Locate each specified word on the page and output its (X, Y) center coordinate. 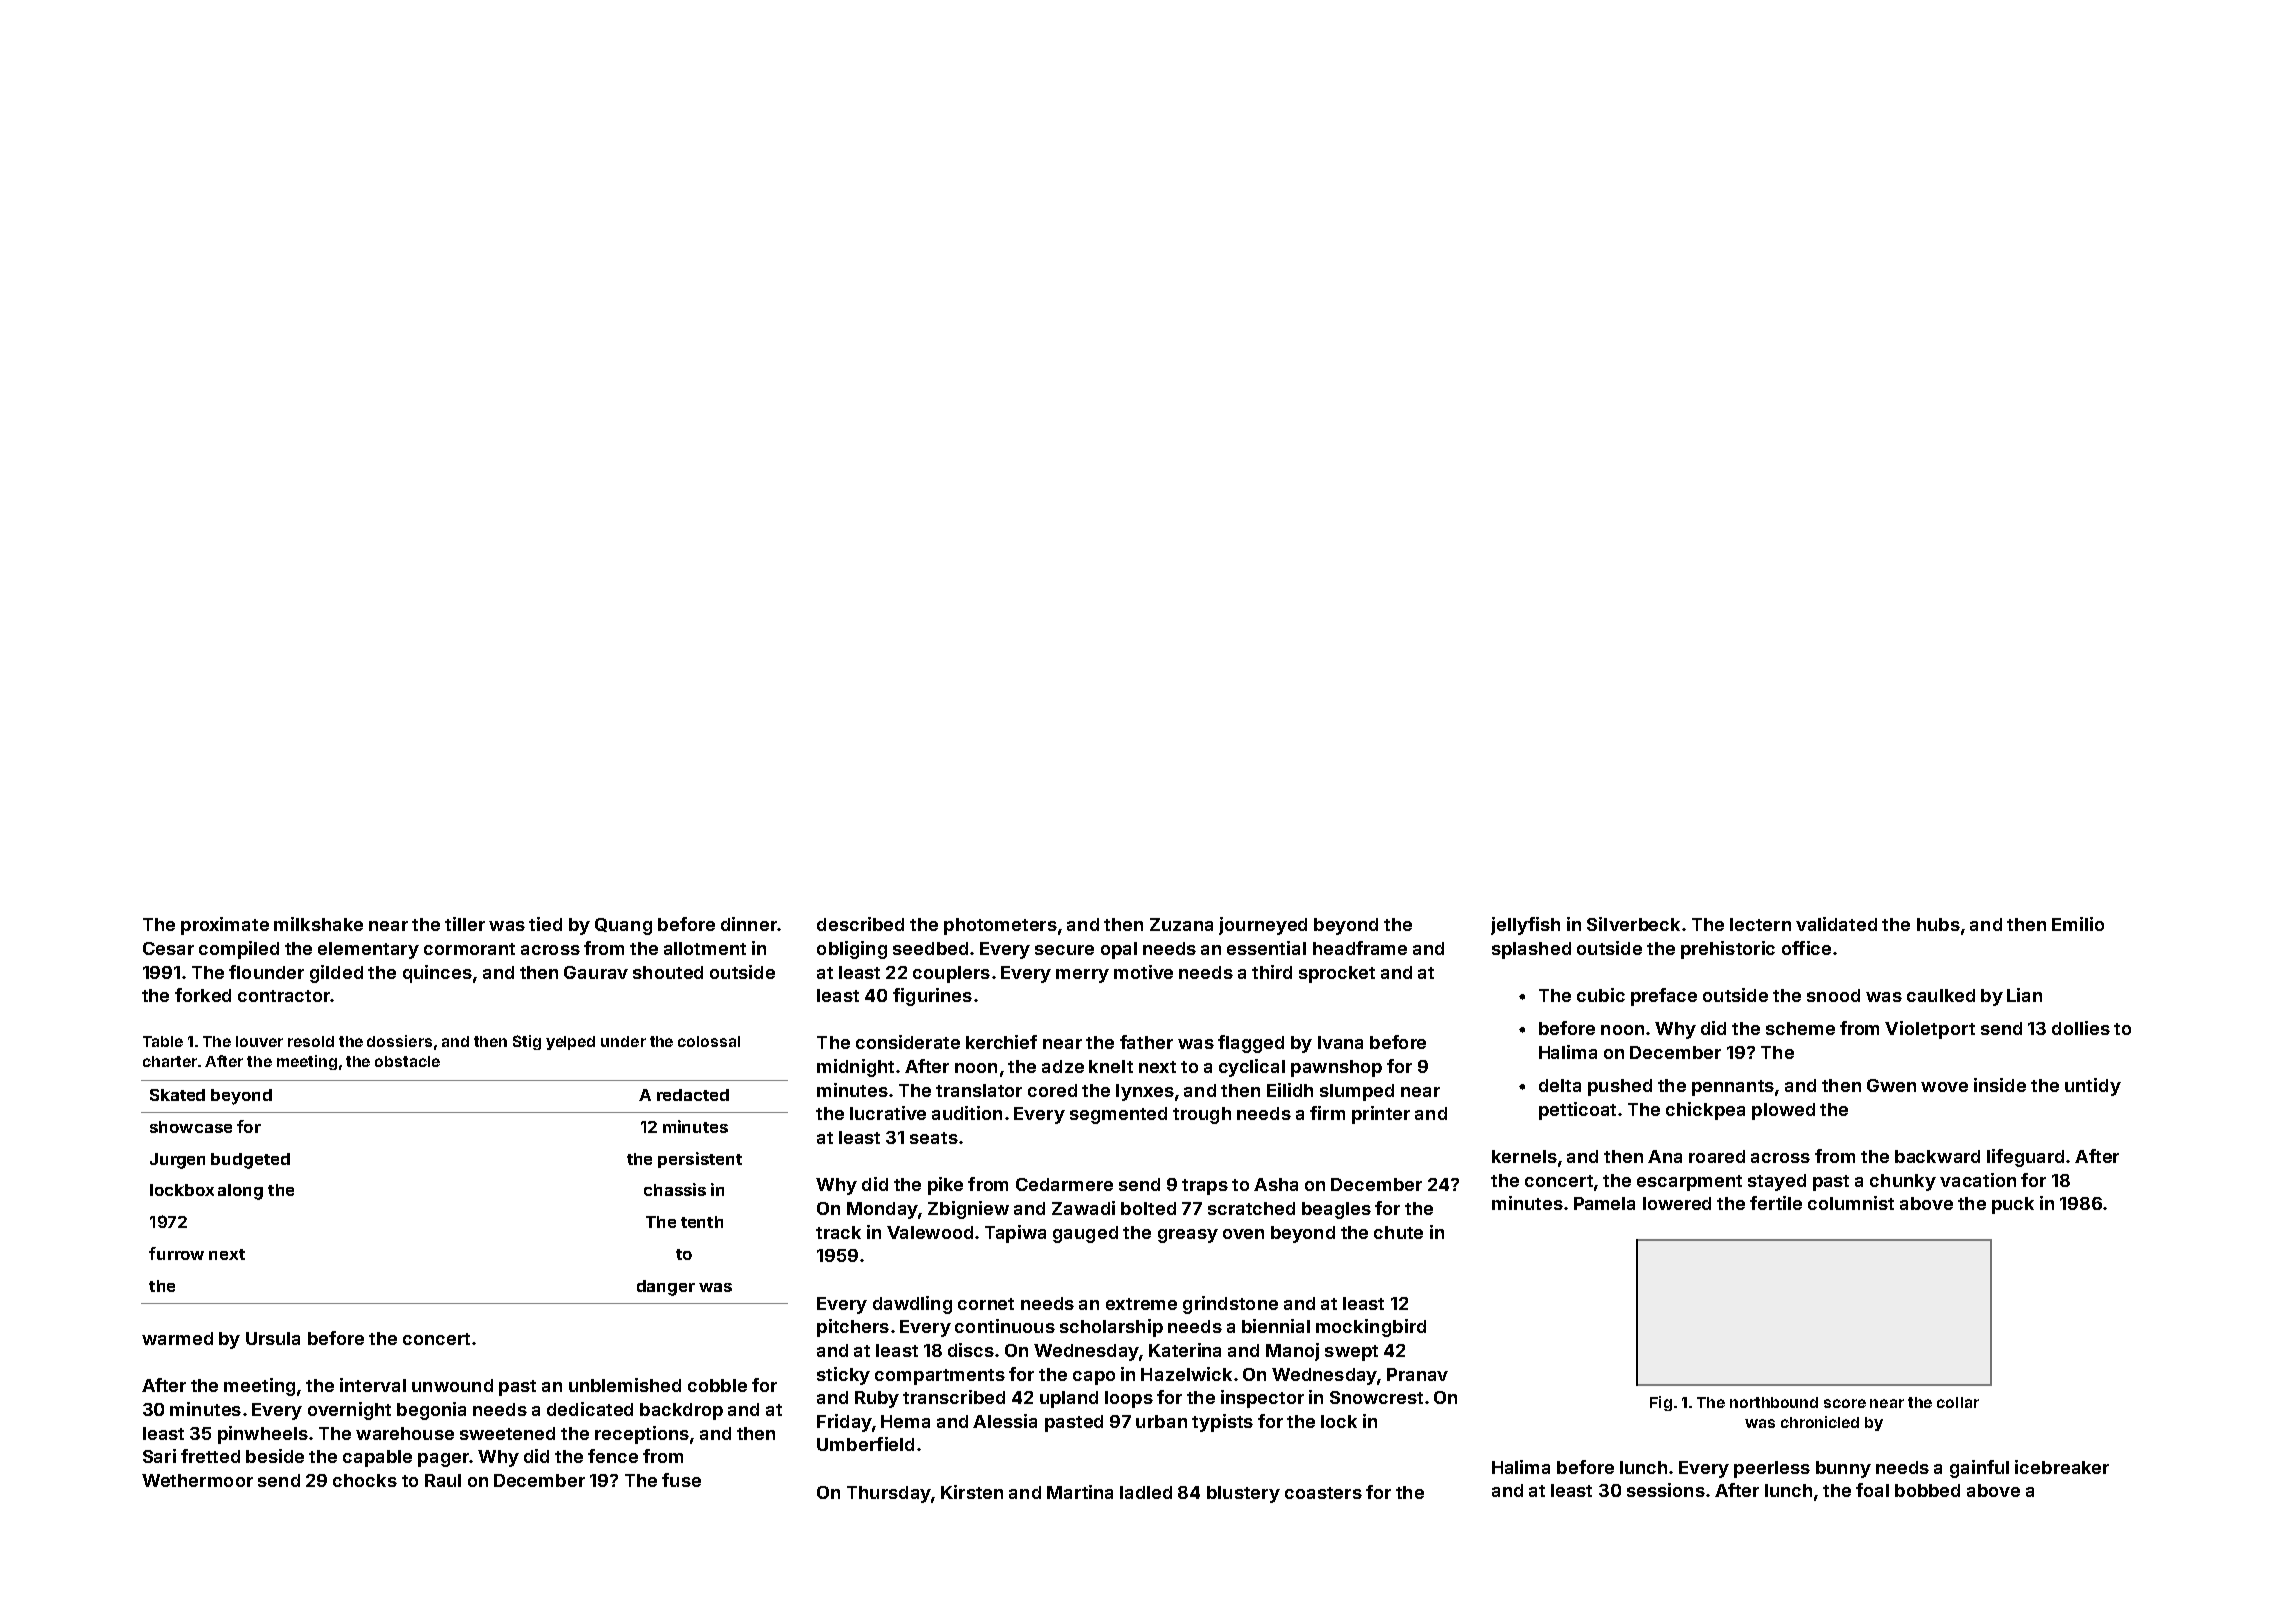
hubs (1938, 924)
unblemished (625, 1385)
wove (1944, 1087)
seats (934, 1138)
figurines (932, 997)
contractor (284, 996)
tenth (702, 1222)
